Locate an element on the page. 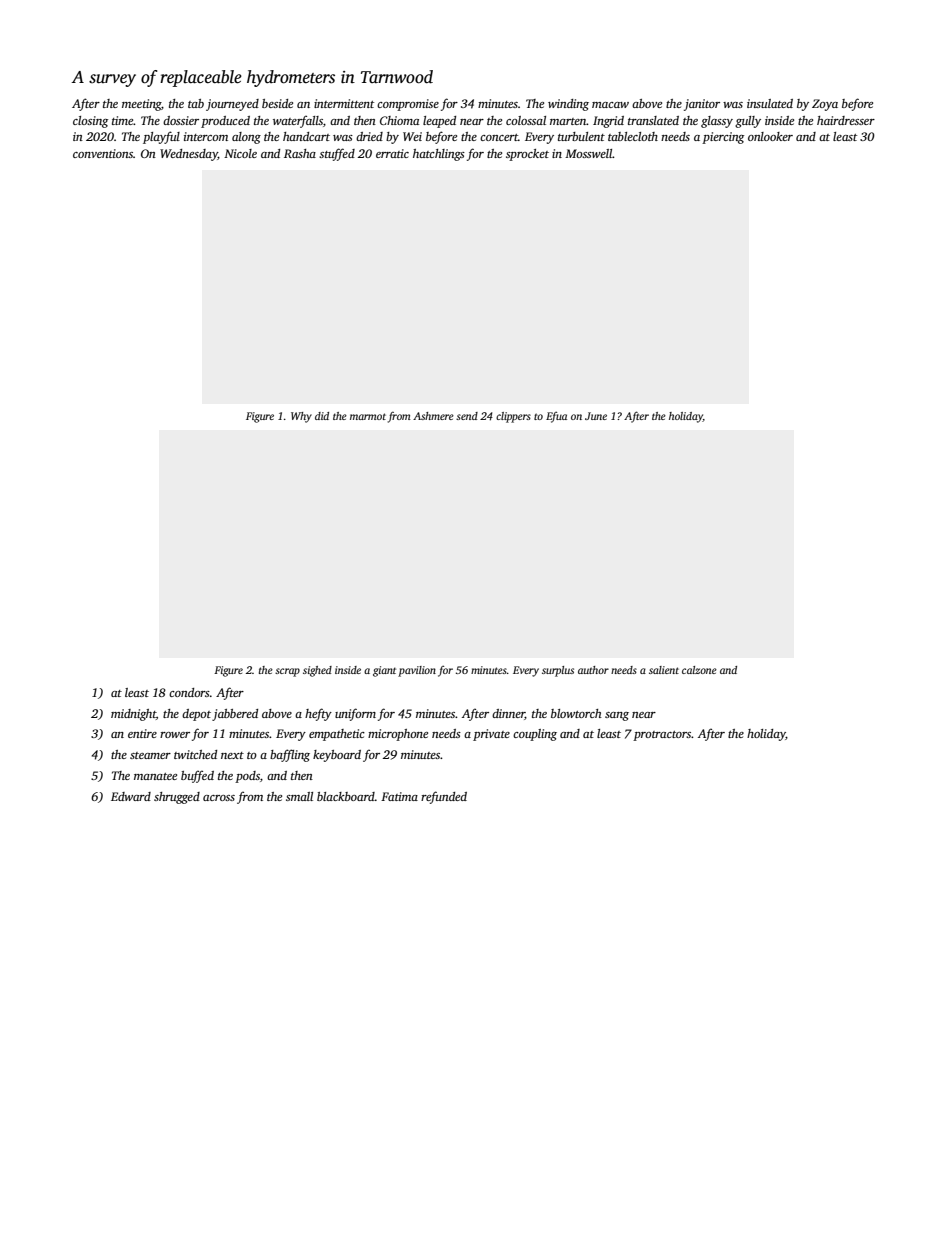 Image resolution: width=952 pixels, height=1233 pixels. calzone is located at coordinates (699, 670).
